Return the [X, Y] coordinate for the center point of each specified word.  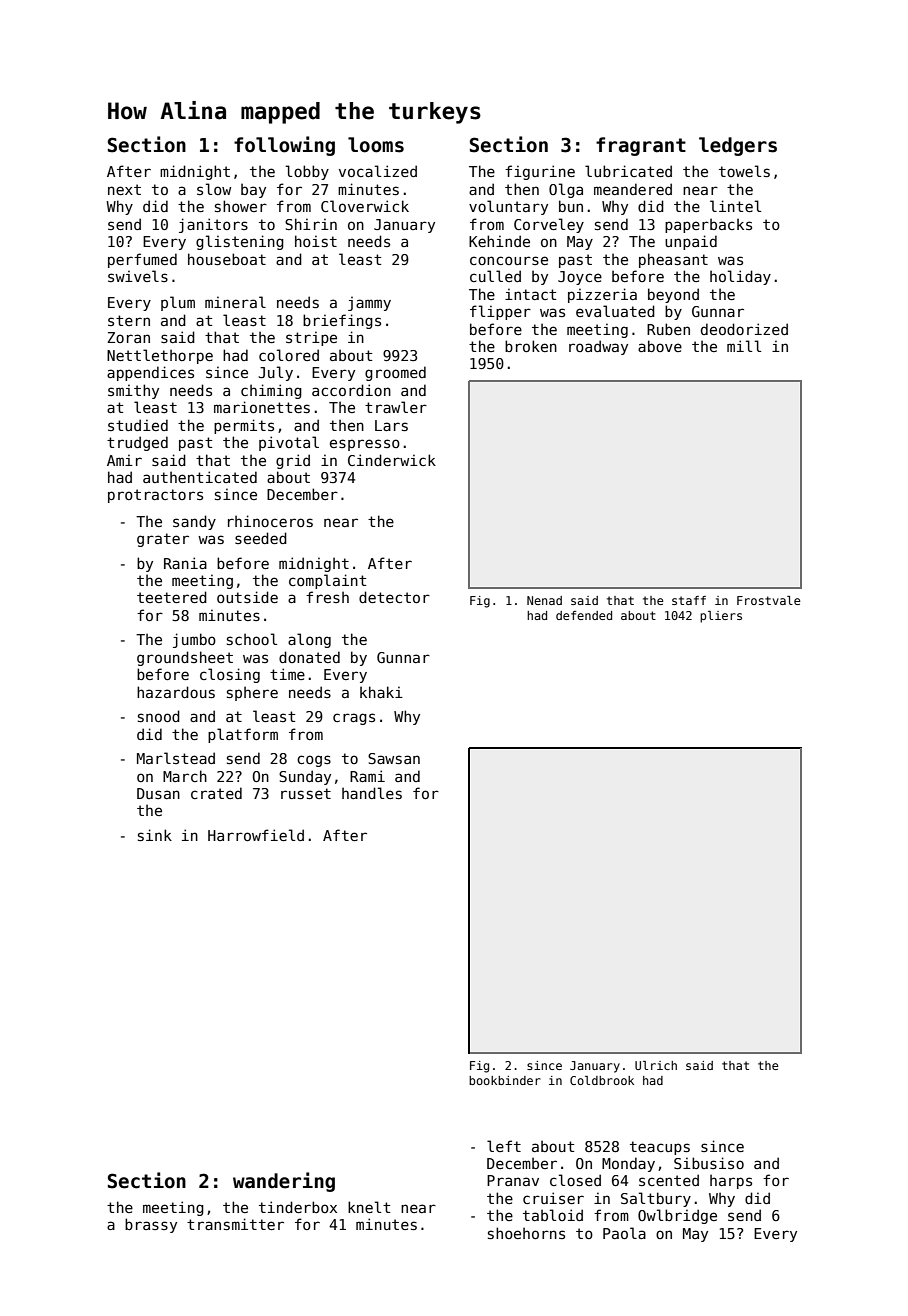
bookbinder [505, 1080]
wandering [284, 1182]
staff [689, 600]
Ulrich [656, 1065]
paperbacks [708, 225]
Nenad [544, 600]
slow [214, 189]
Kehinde [499, 241]
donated [309, 657]
